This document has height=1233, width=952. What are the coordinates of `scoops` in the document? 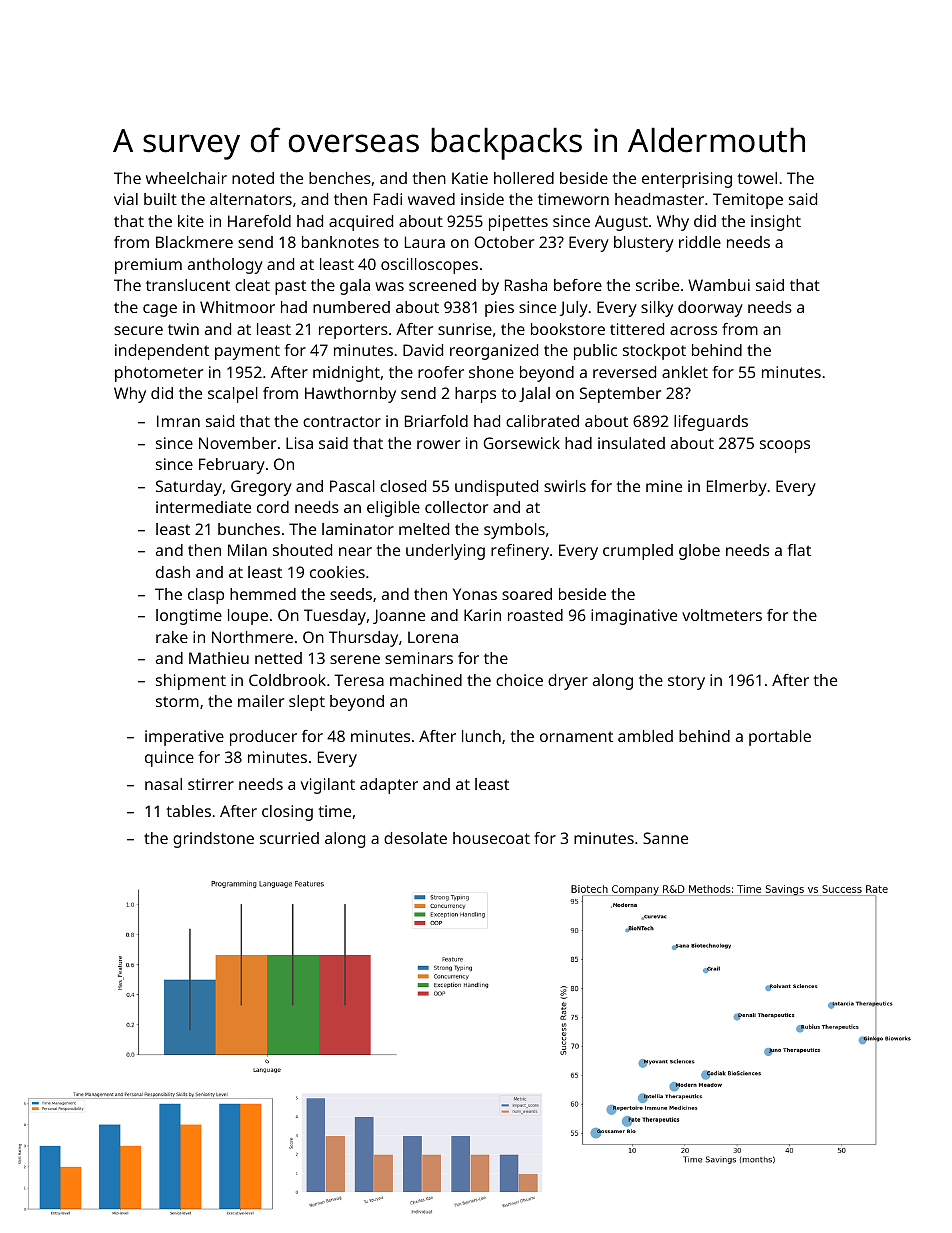 It's located at (785, 446).
